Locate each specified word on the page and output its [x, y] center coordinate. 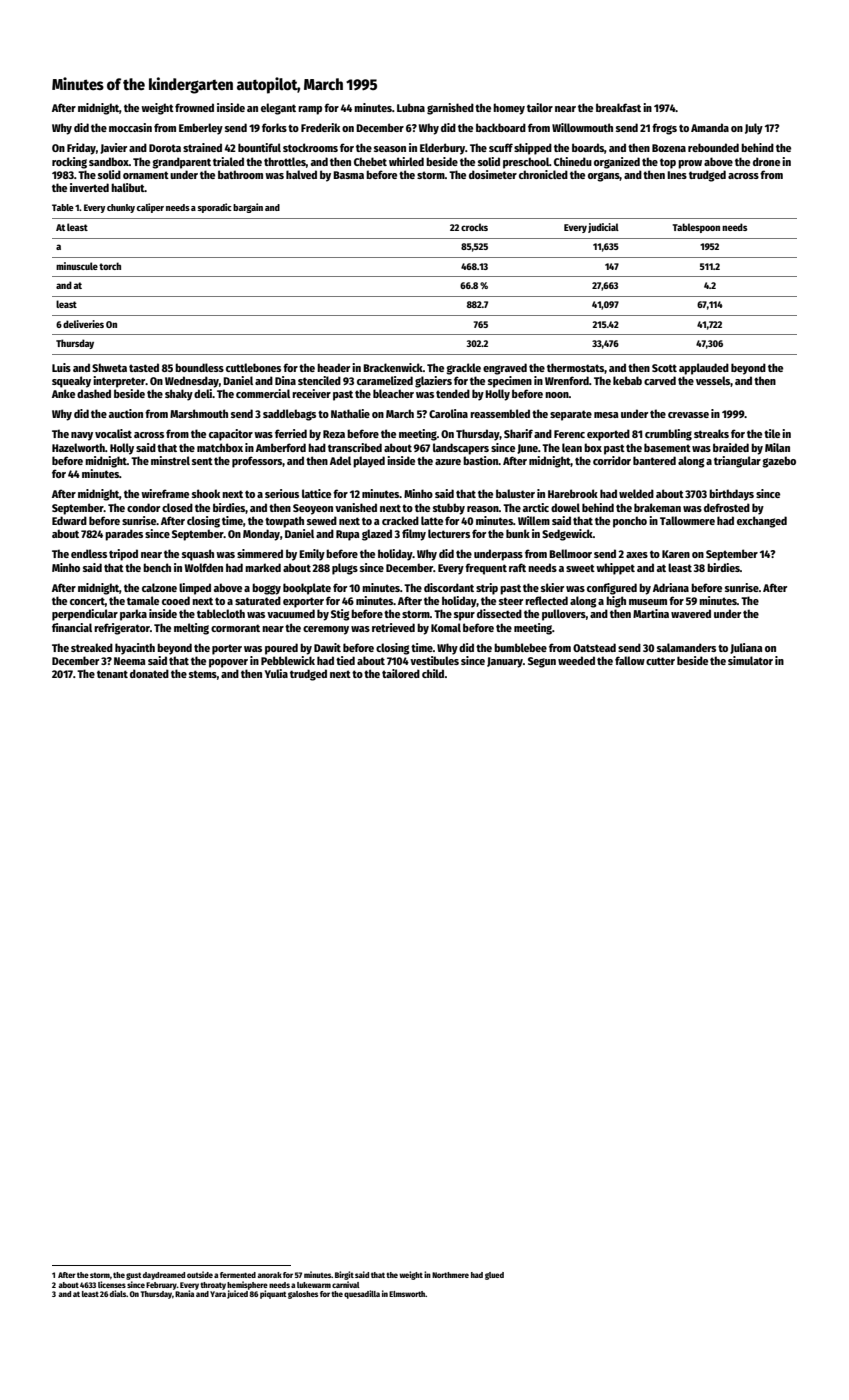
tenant [112, 674]
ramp [310, 110]
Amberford [281, 447]
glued [494, 1276]
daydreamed [164, 1276]
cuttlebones [253, 367]
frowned [194, 107]
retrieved [393, 627]
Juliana [746, 648]
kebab [627, 380]
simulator [750, 660]
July [754, 129]
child [433, 673]
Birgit [344, 1275]
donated [149, 673]
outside [200, 1274]
